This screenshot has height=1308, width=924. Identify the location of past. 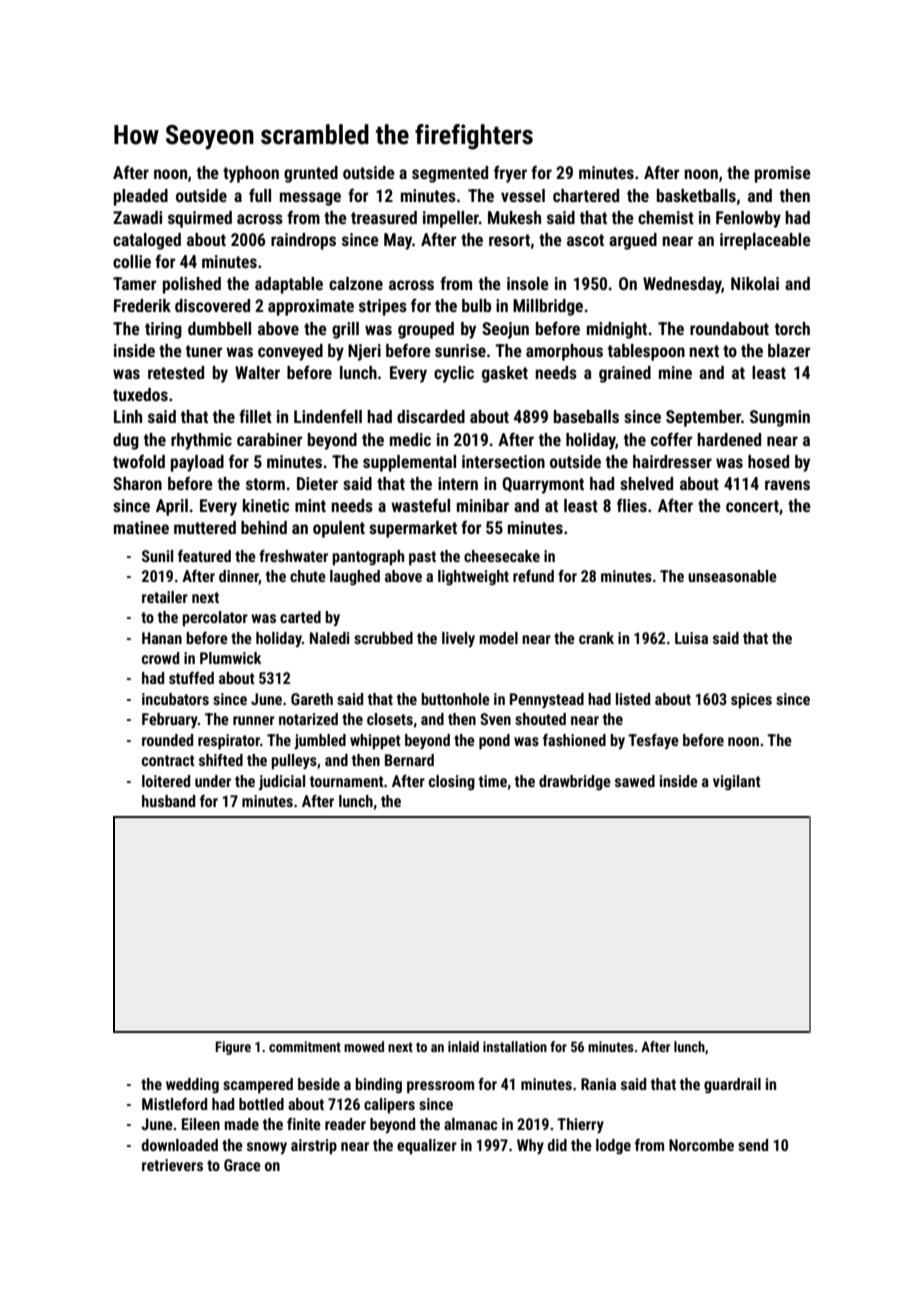
(422, 558).
